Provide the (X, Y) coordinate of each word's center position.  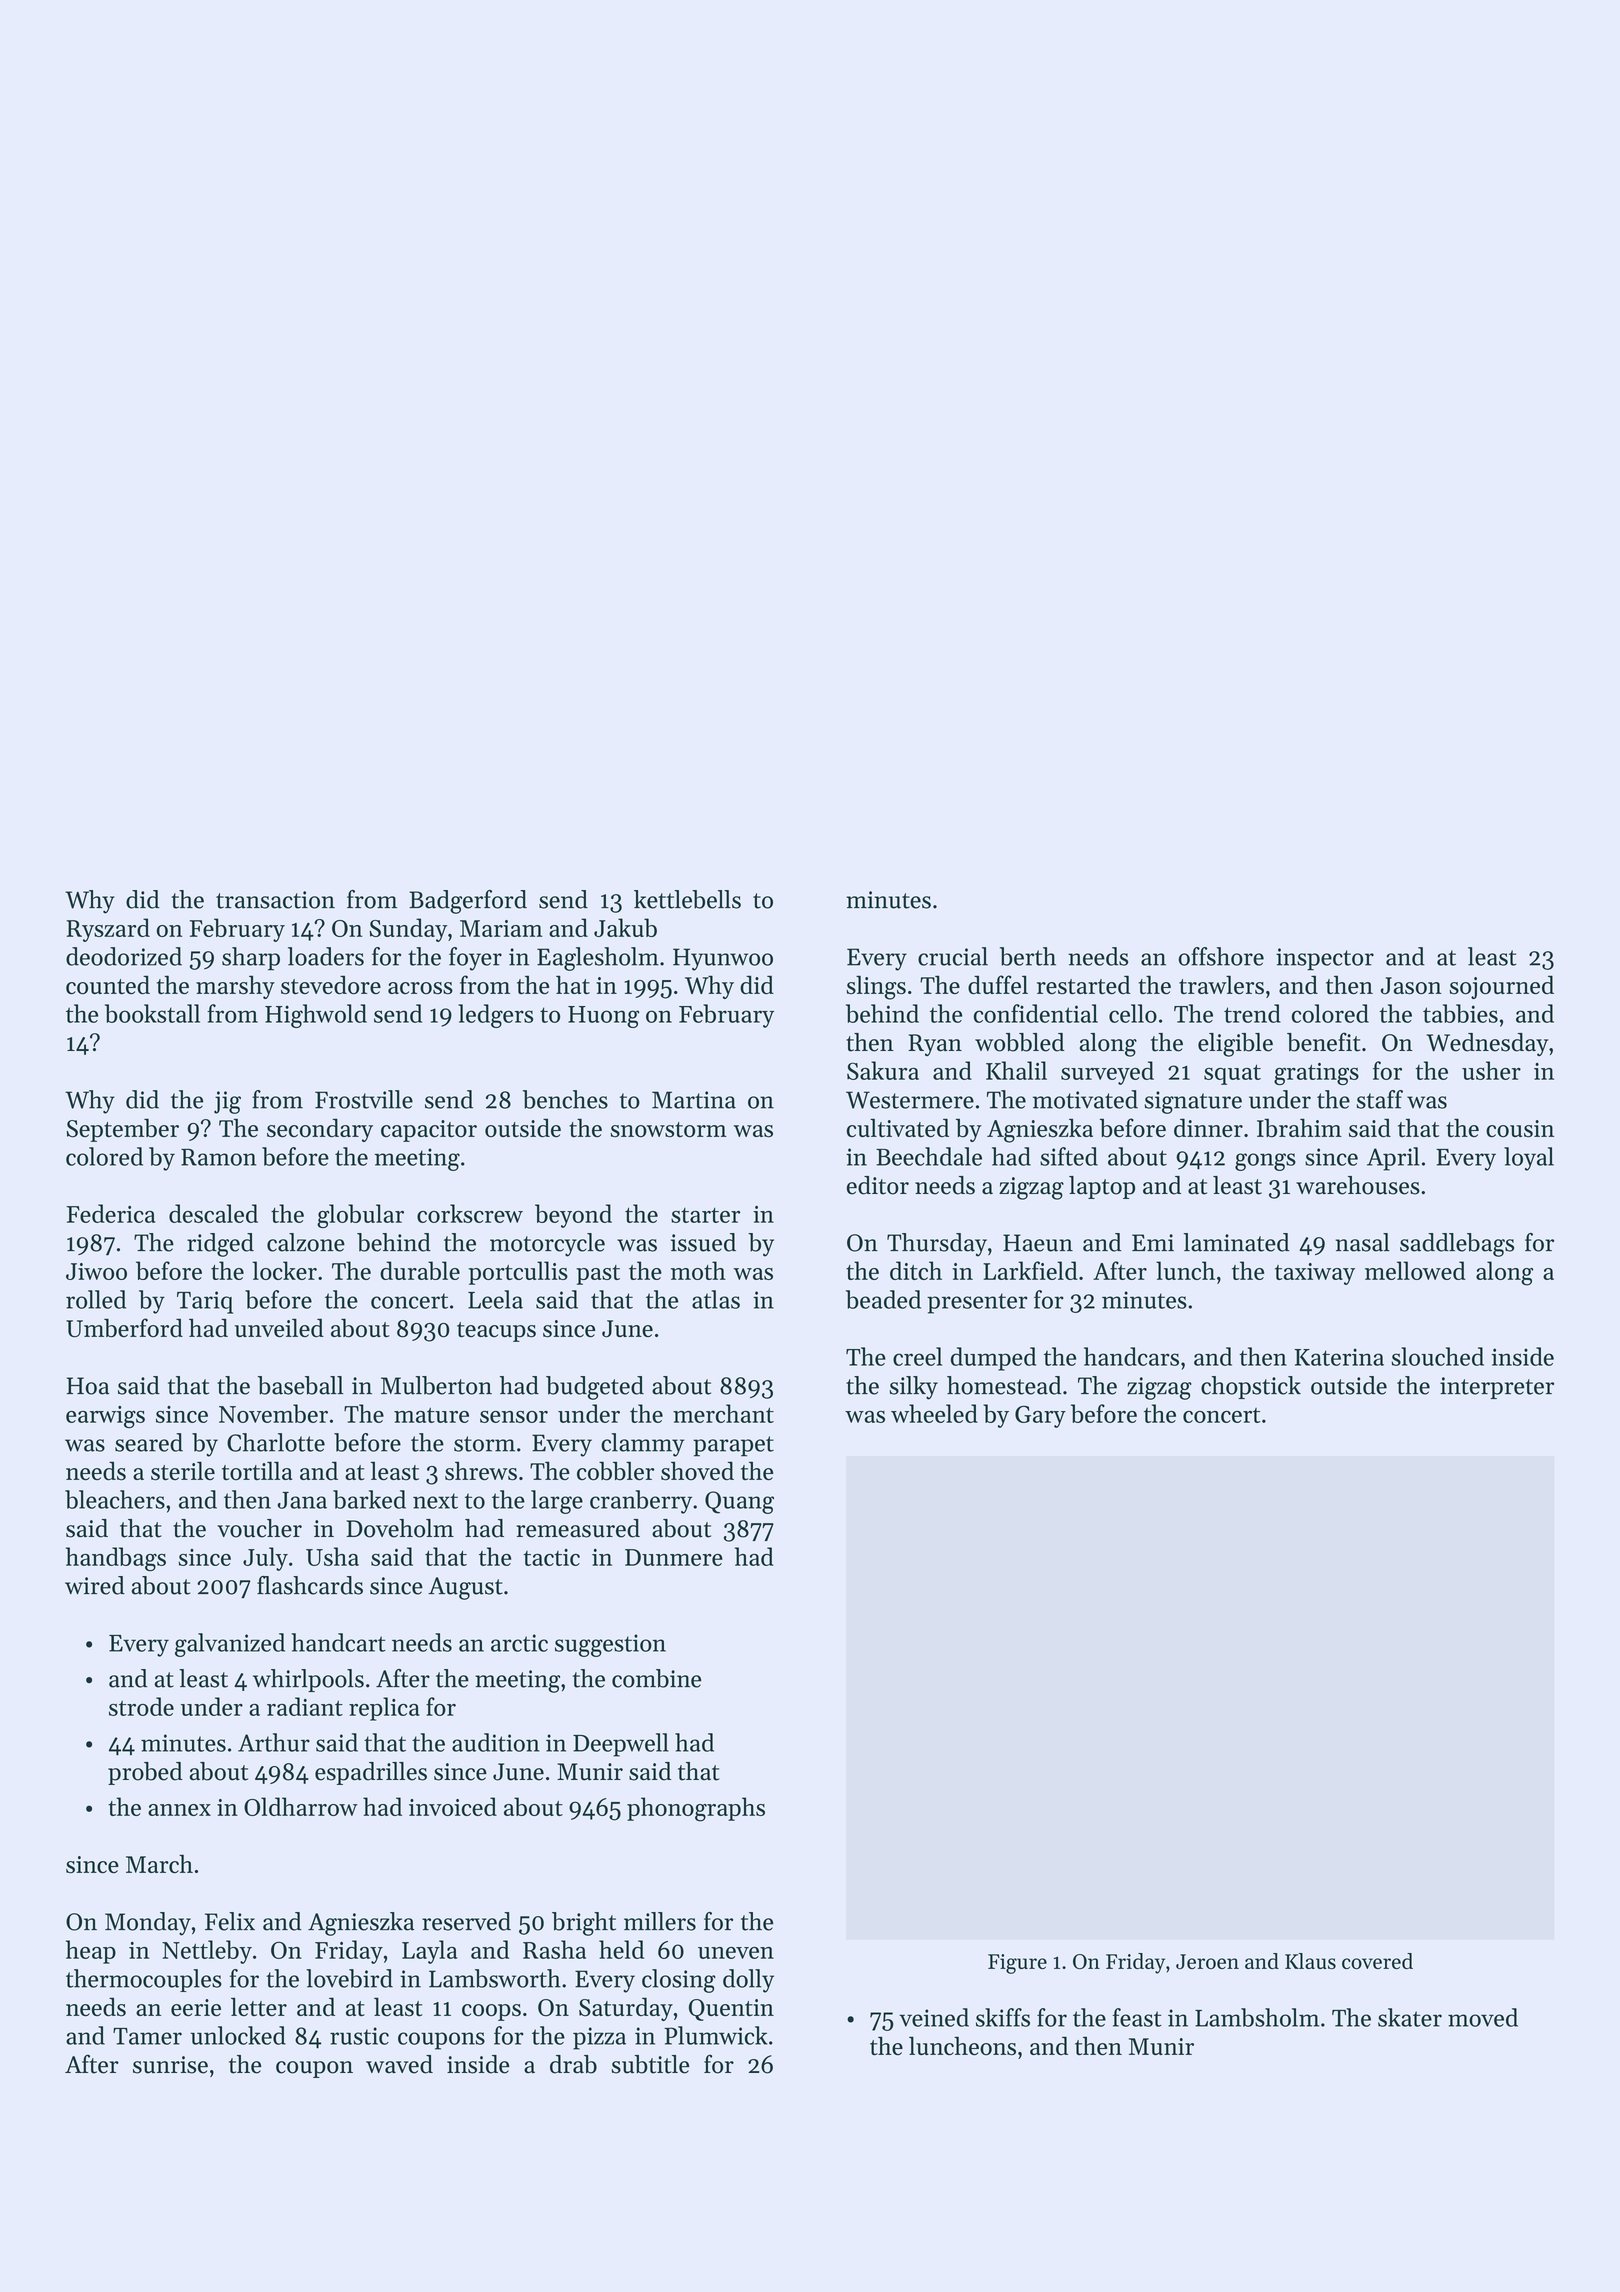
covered (1377, 1961)
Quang (739, 1502)
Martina (694, 1100)
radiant (305, 1706)
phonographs (696, 1809)
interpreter (1497, 1388)
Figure (1017, 1964)
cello (1133, 1013)
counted (108, 985)
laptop (1102, 1187)
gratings (1316, 1074)
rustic (359, 2036)
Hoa (88, 1386)
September (123, 1130)
